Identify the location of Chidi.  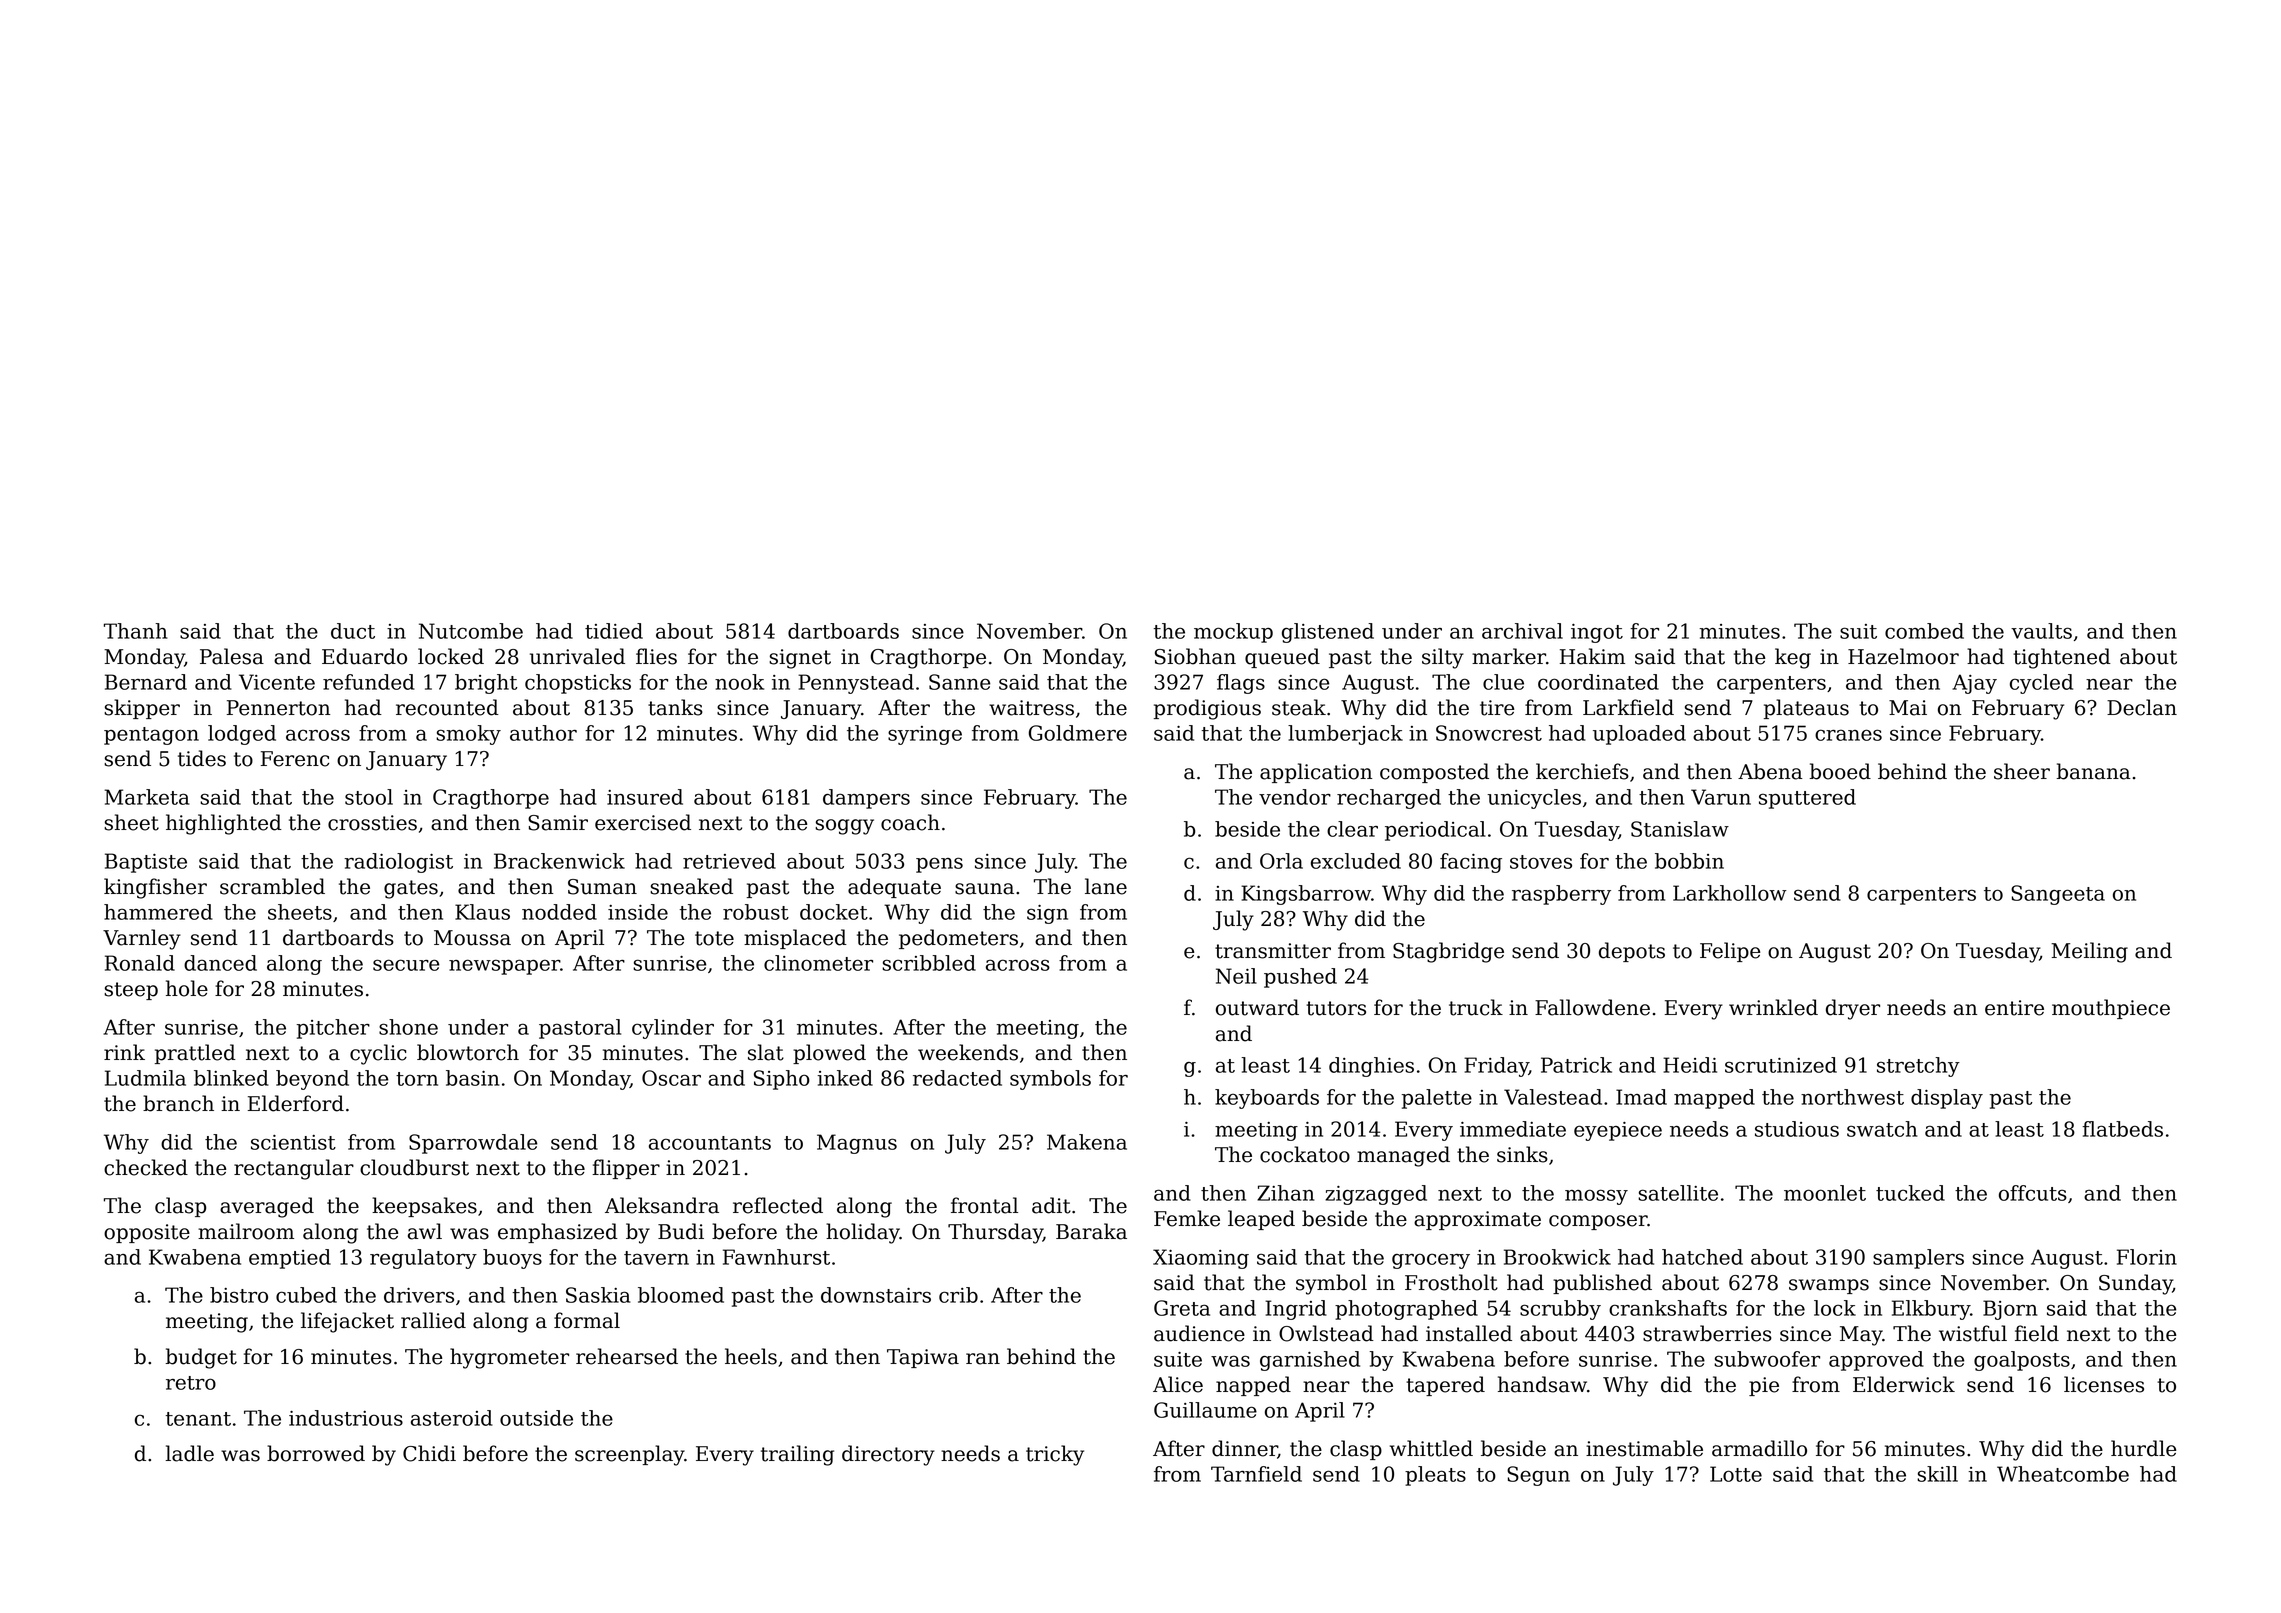
(429, 1453).
